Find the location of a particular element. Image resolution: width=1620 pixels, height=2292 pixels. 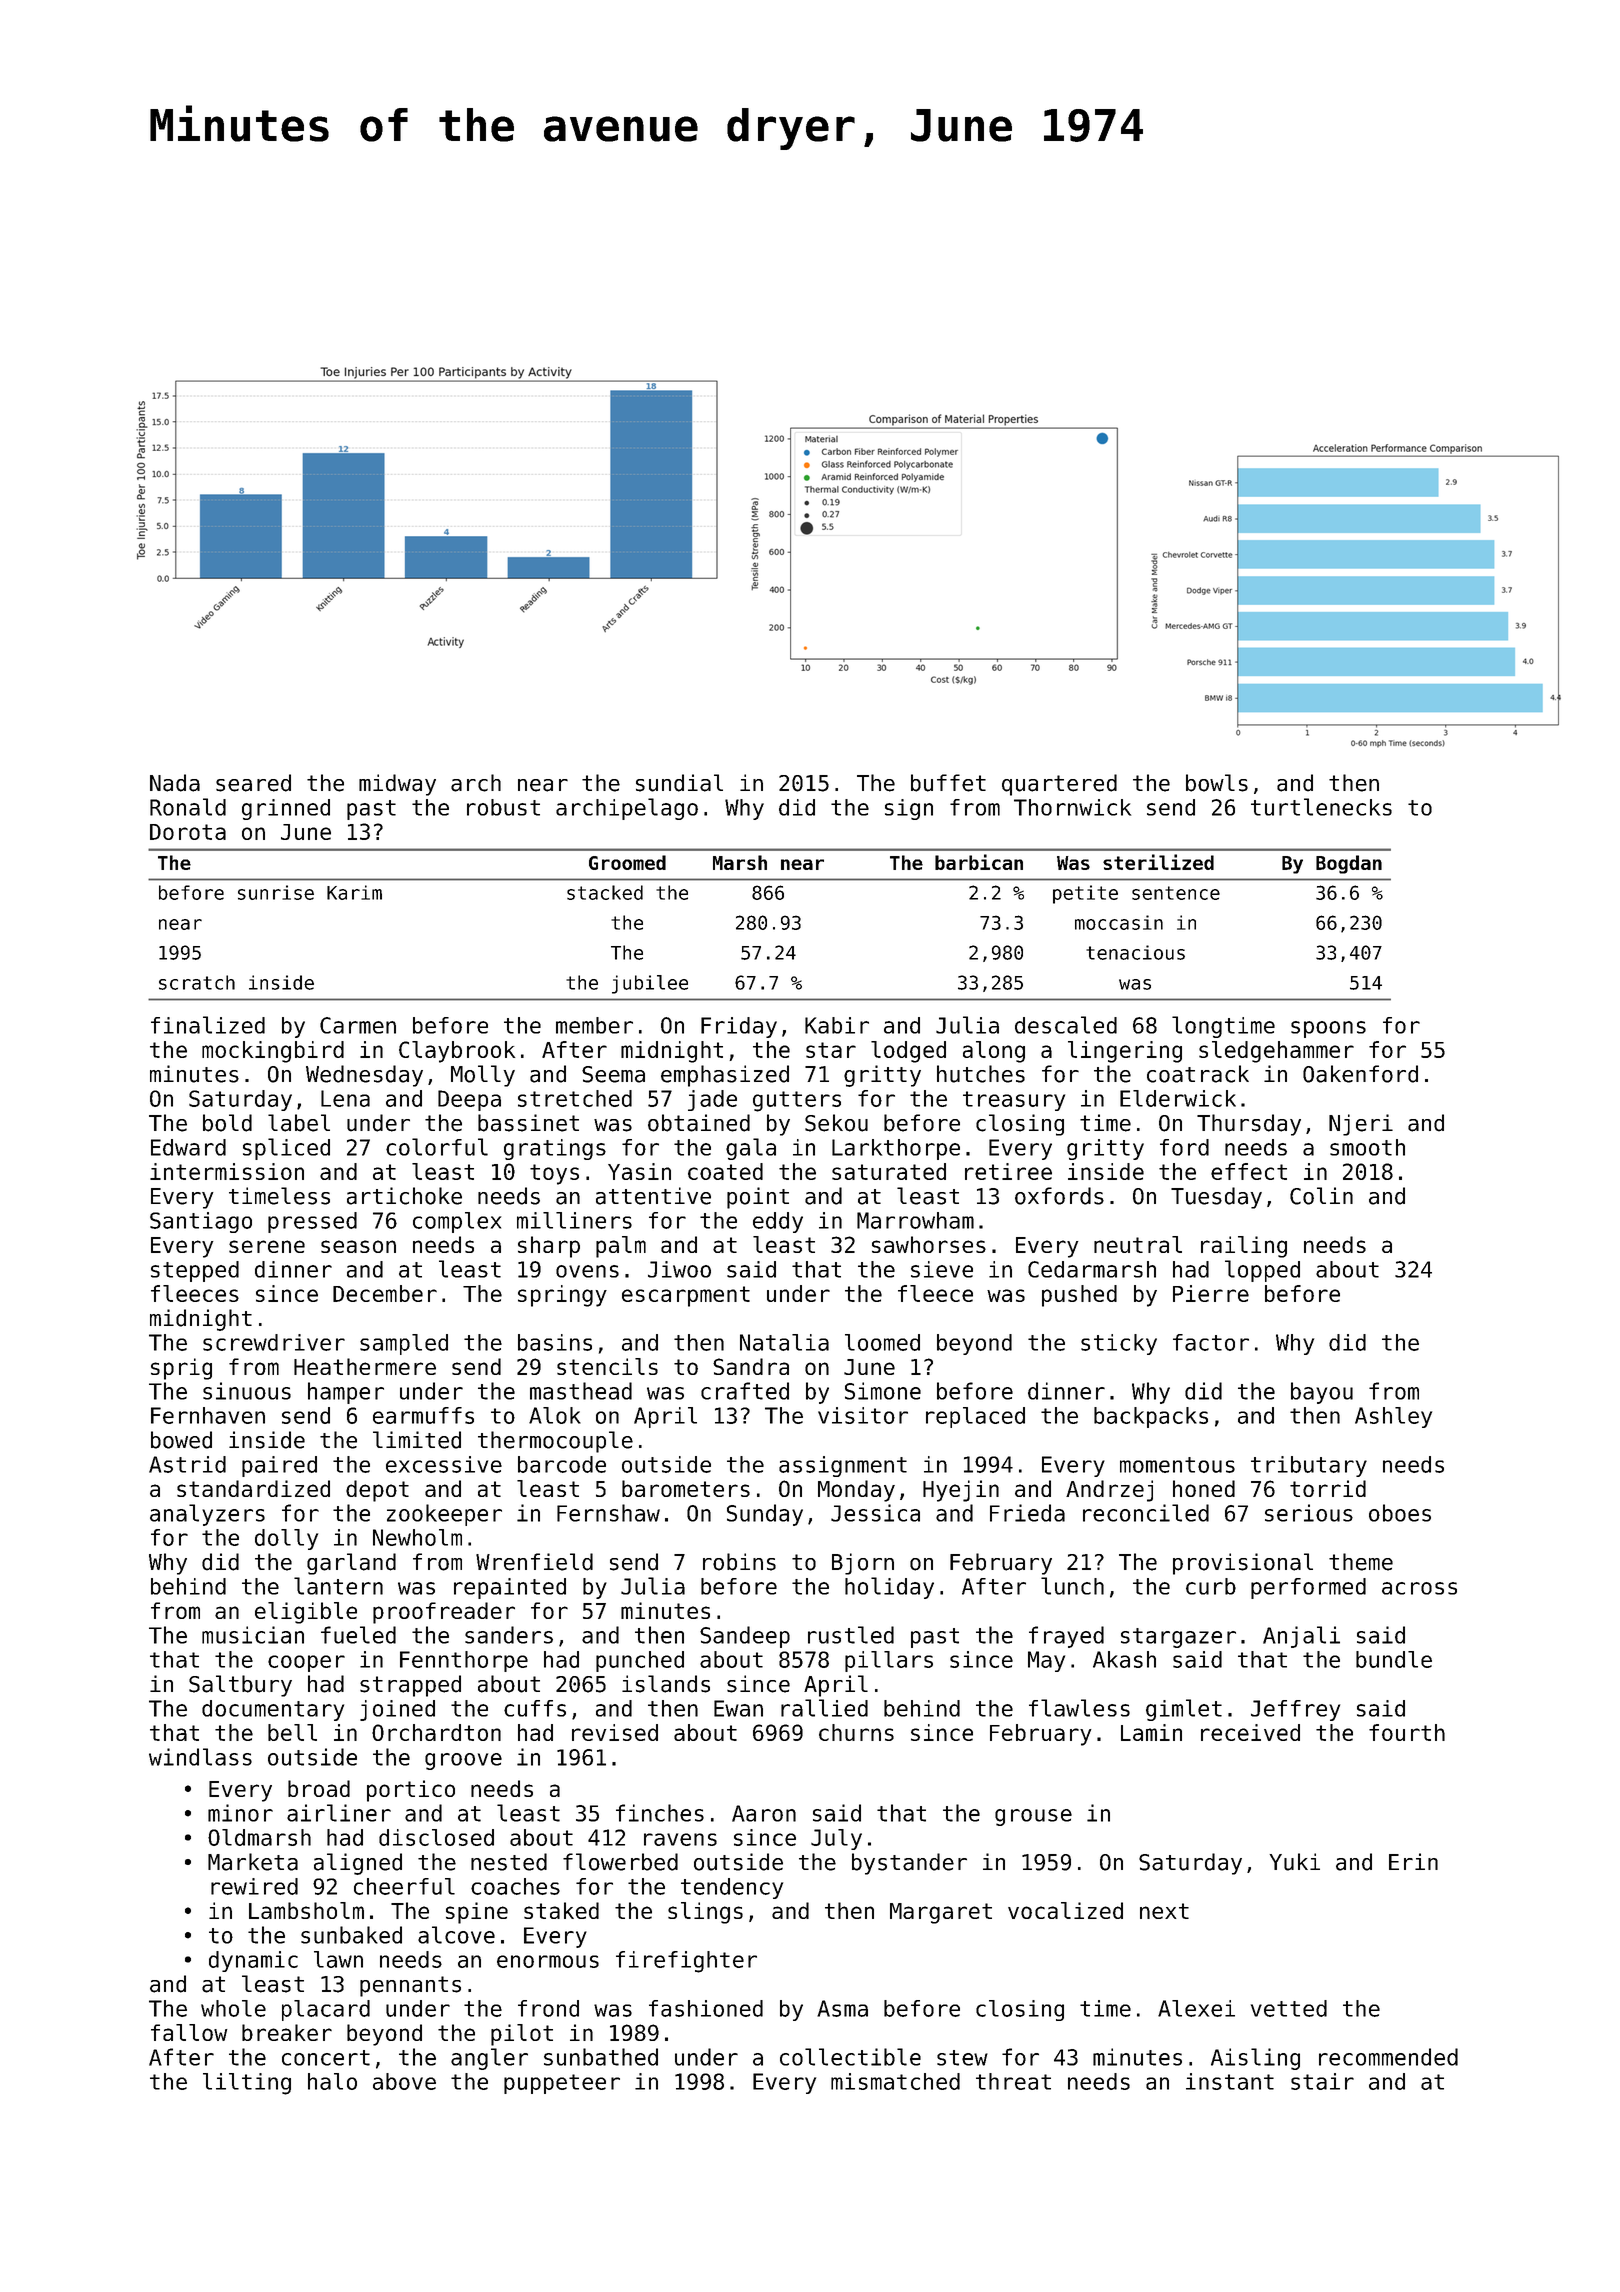

Bogdan is located at coordinates (1349, 864).
